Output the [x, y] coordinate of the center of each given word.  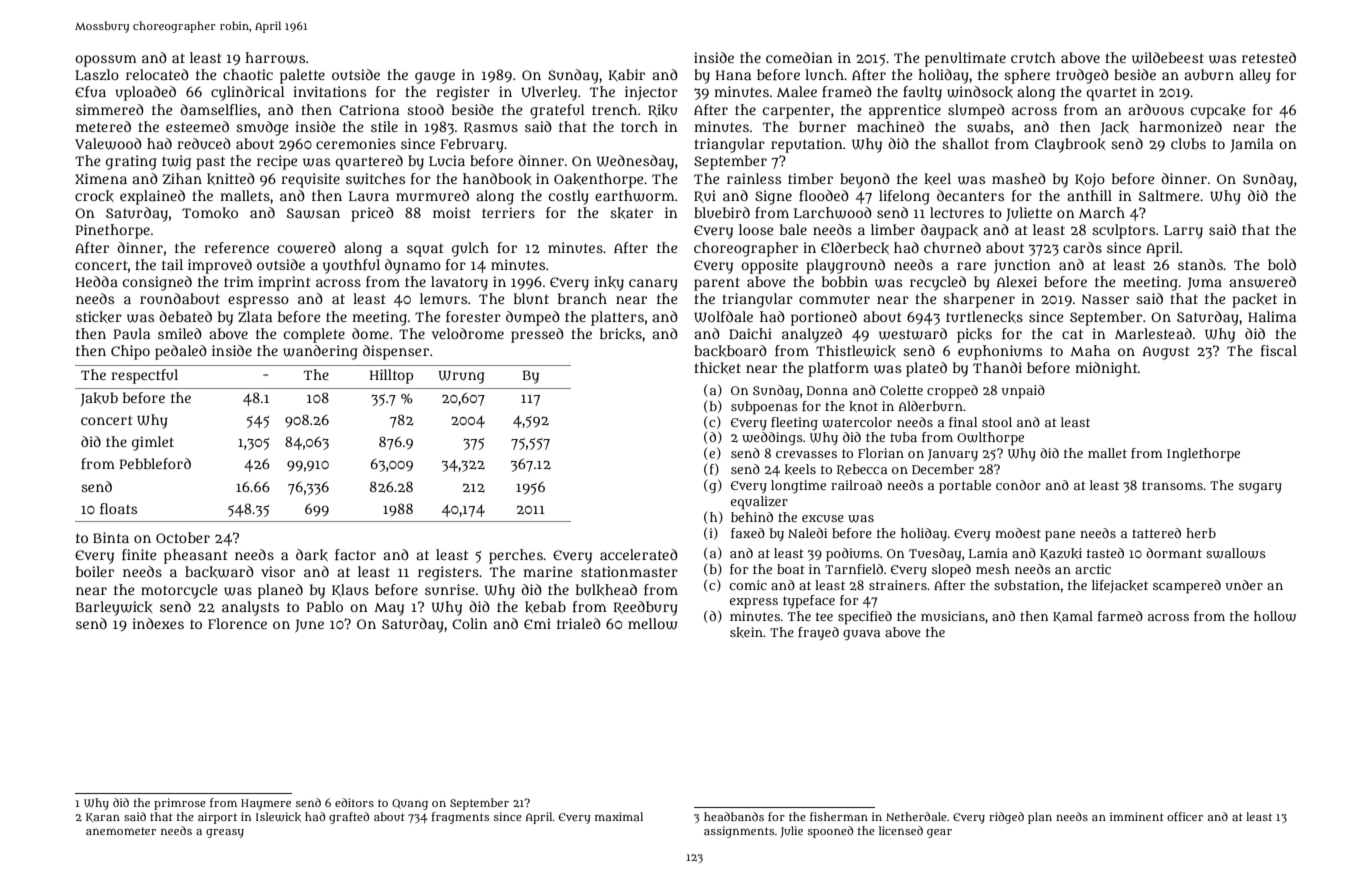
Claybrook [1070, 145]
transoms [1172, 485]
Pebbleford [155, 463]
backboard [730, 351]
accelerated [639, 554]
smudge [262, 128]
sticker [99, 317]
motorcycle [179, 591]
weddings [772, 439]
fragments [460, 818]
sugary [1260, 488]
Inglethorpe [1203, 455]
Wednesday [635, 162]
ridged [1006, 818]
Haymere [266, 804]
